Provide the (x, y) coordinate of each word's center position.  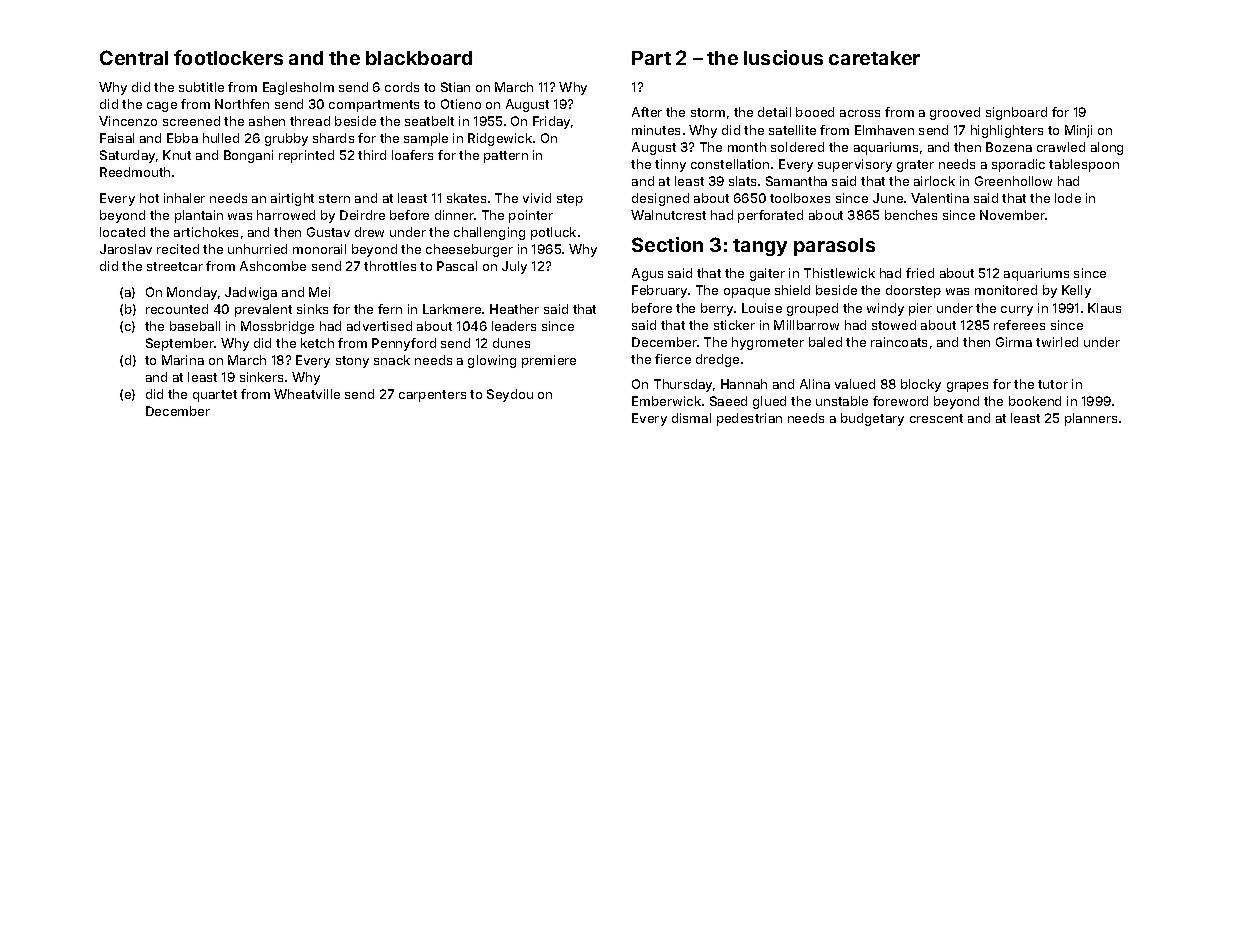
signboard (1016, 113)
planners (1091, 419)
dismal (691, 418)
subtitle (201, 87)
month (747, 147)
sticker (734, 325)
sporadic (1018, 165)
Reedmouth (135, 172)
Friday (551, 122)
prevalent (263, 310)
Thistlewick (839, 273)
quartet (215, 396)
